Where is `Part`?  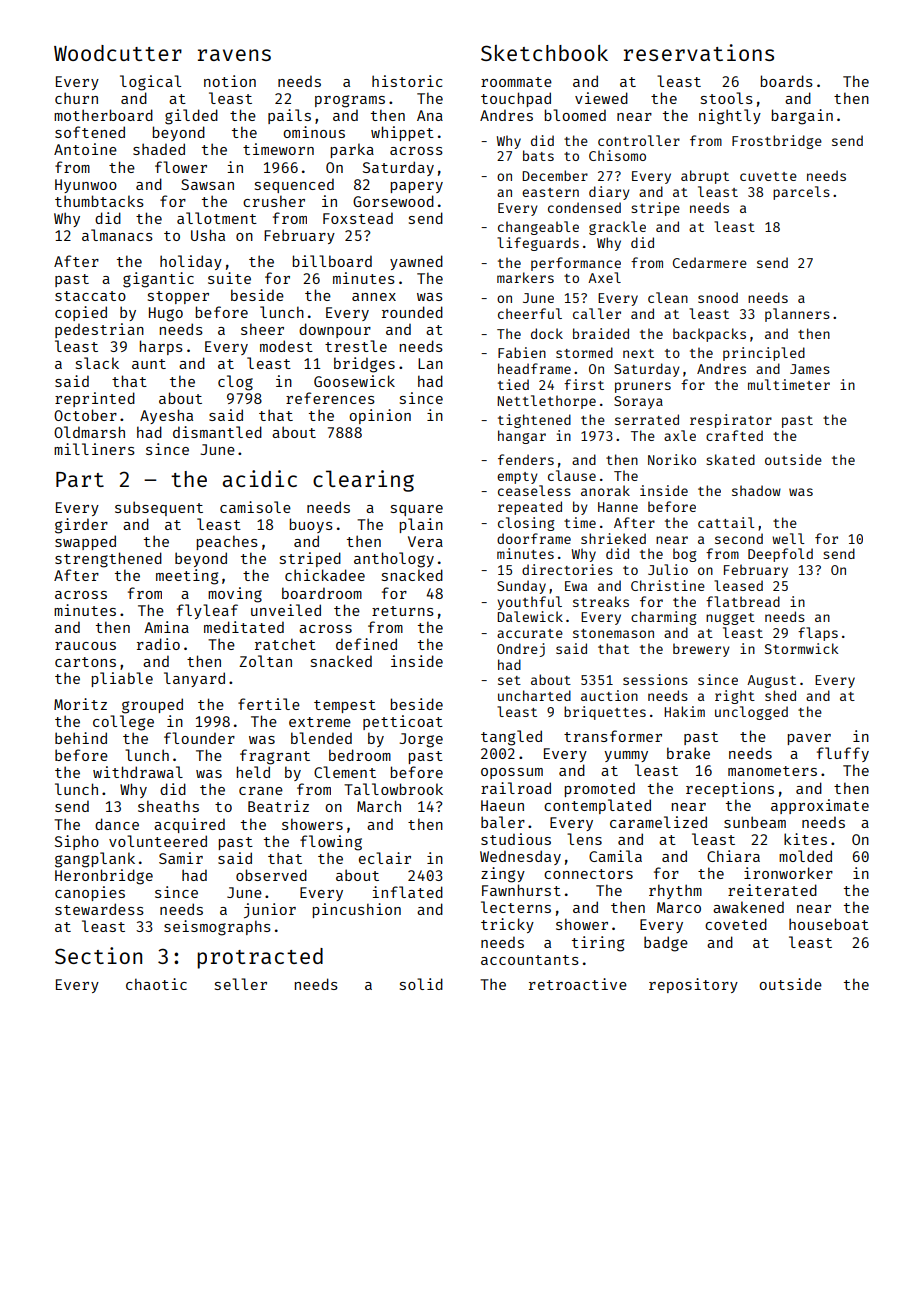
Part is located at coordinates (80, 479).
